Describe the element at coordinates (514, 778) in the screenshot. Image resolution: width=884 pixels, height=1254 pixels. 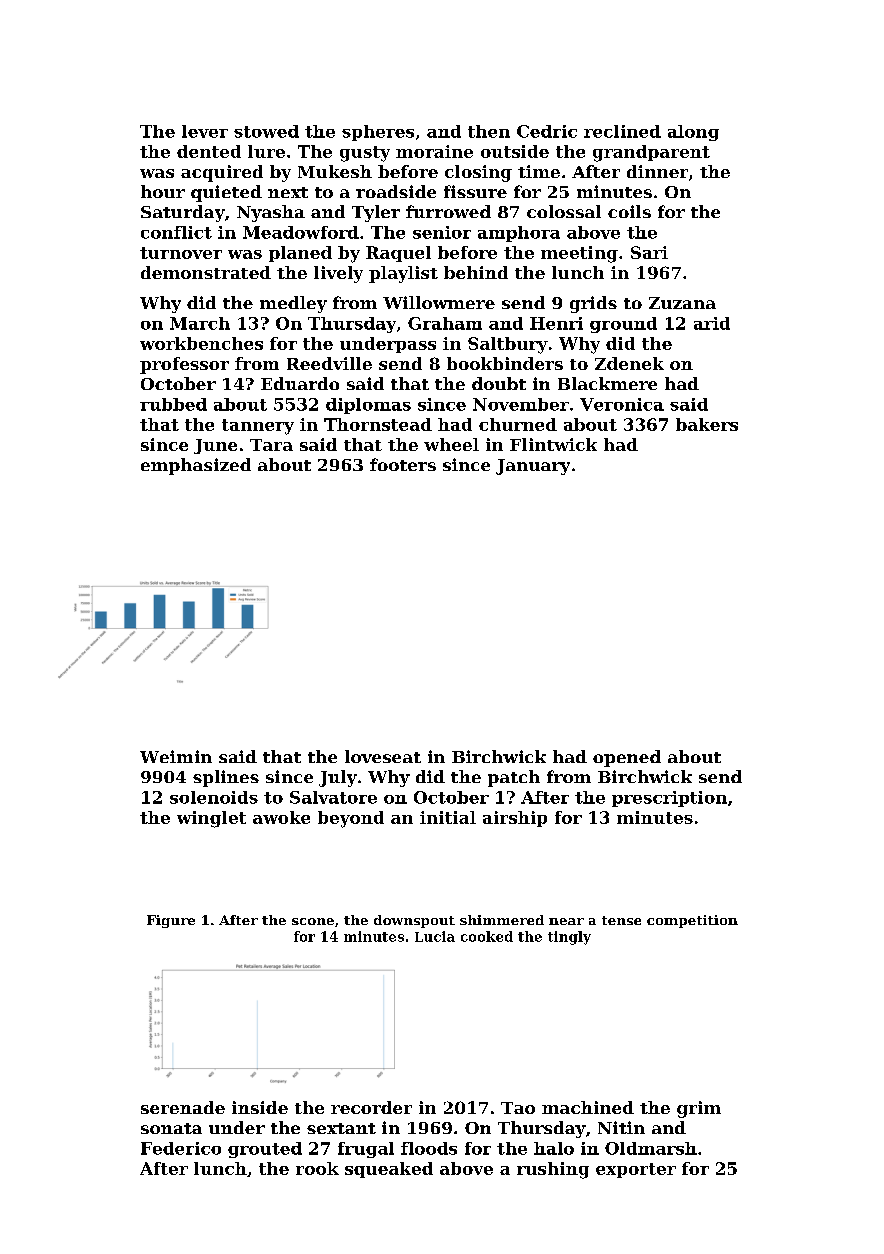
I see `patch` at that location.
